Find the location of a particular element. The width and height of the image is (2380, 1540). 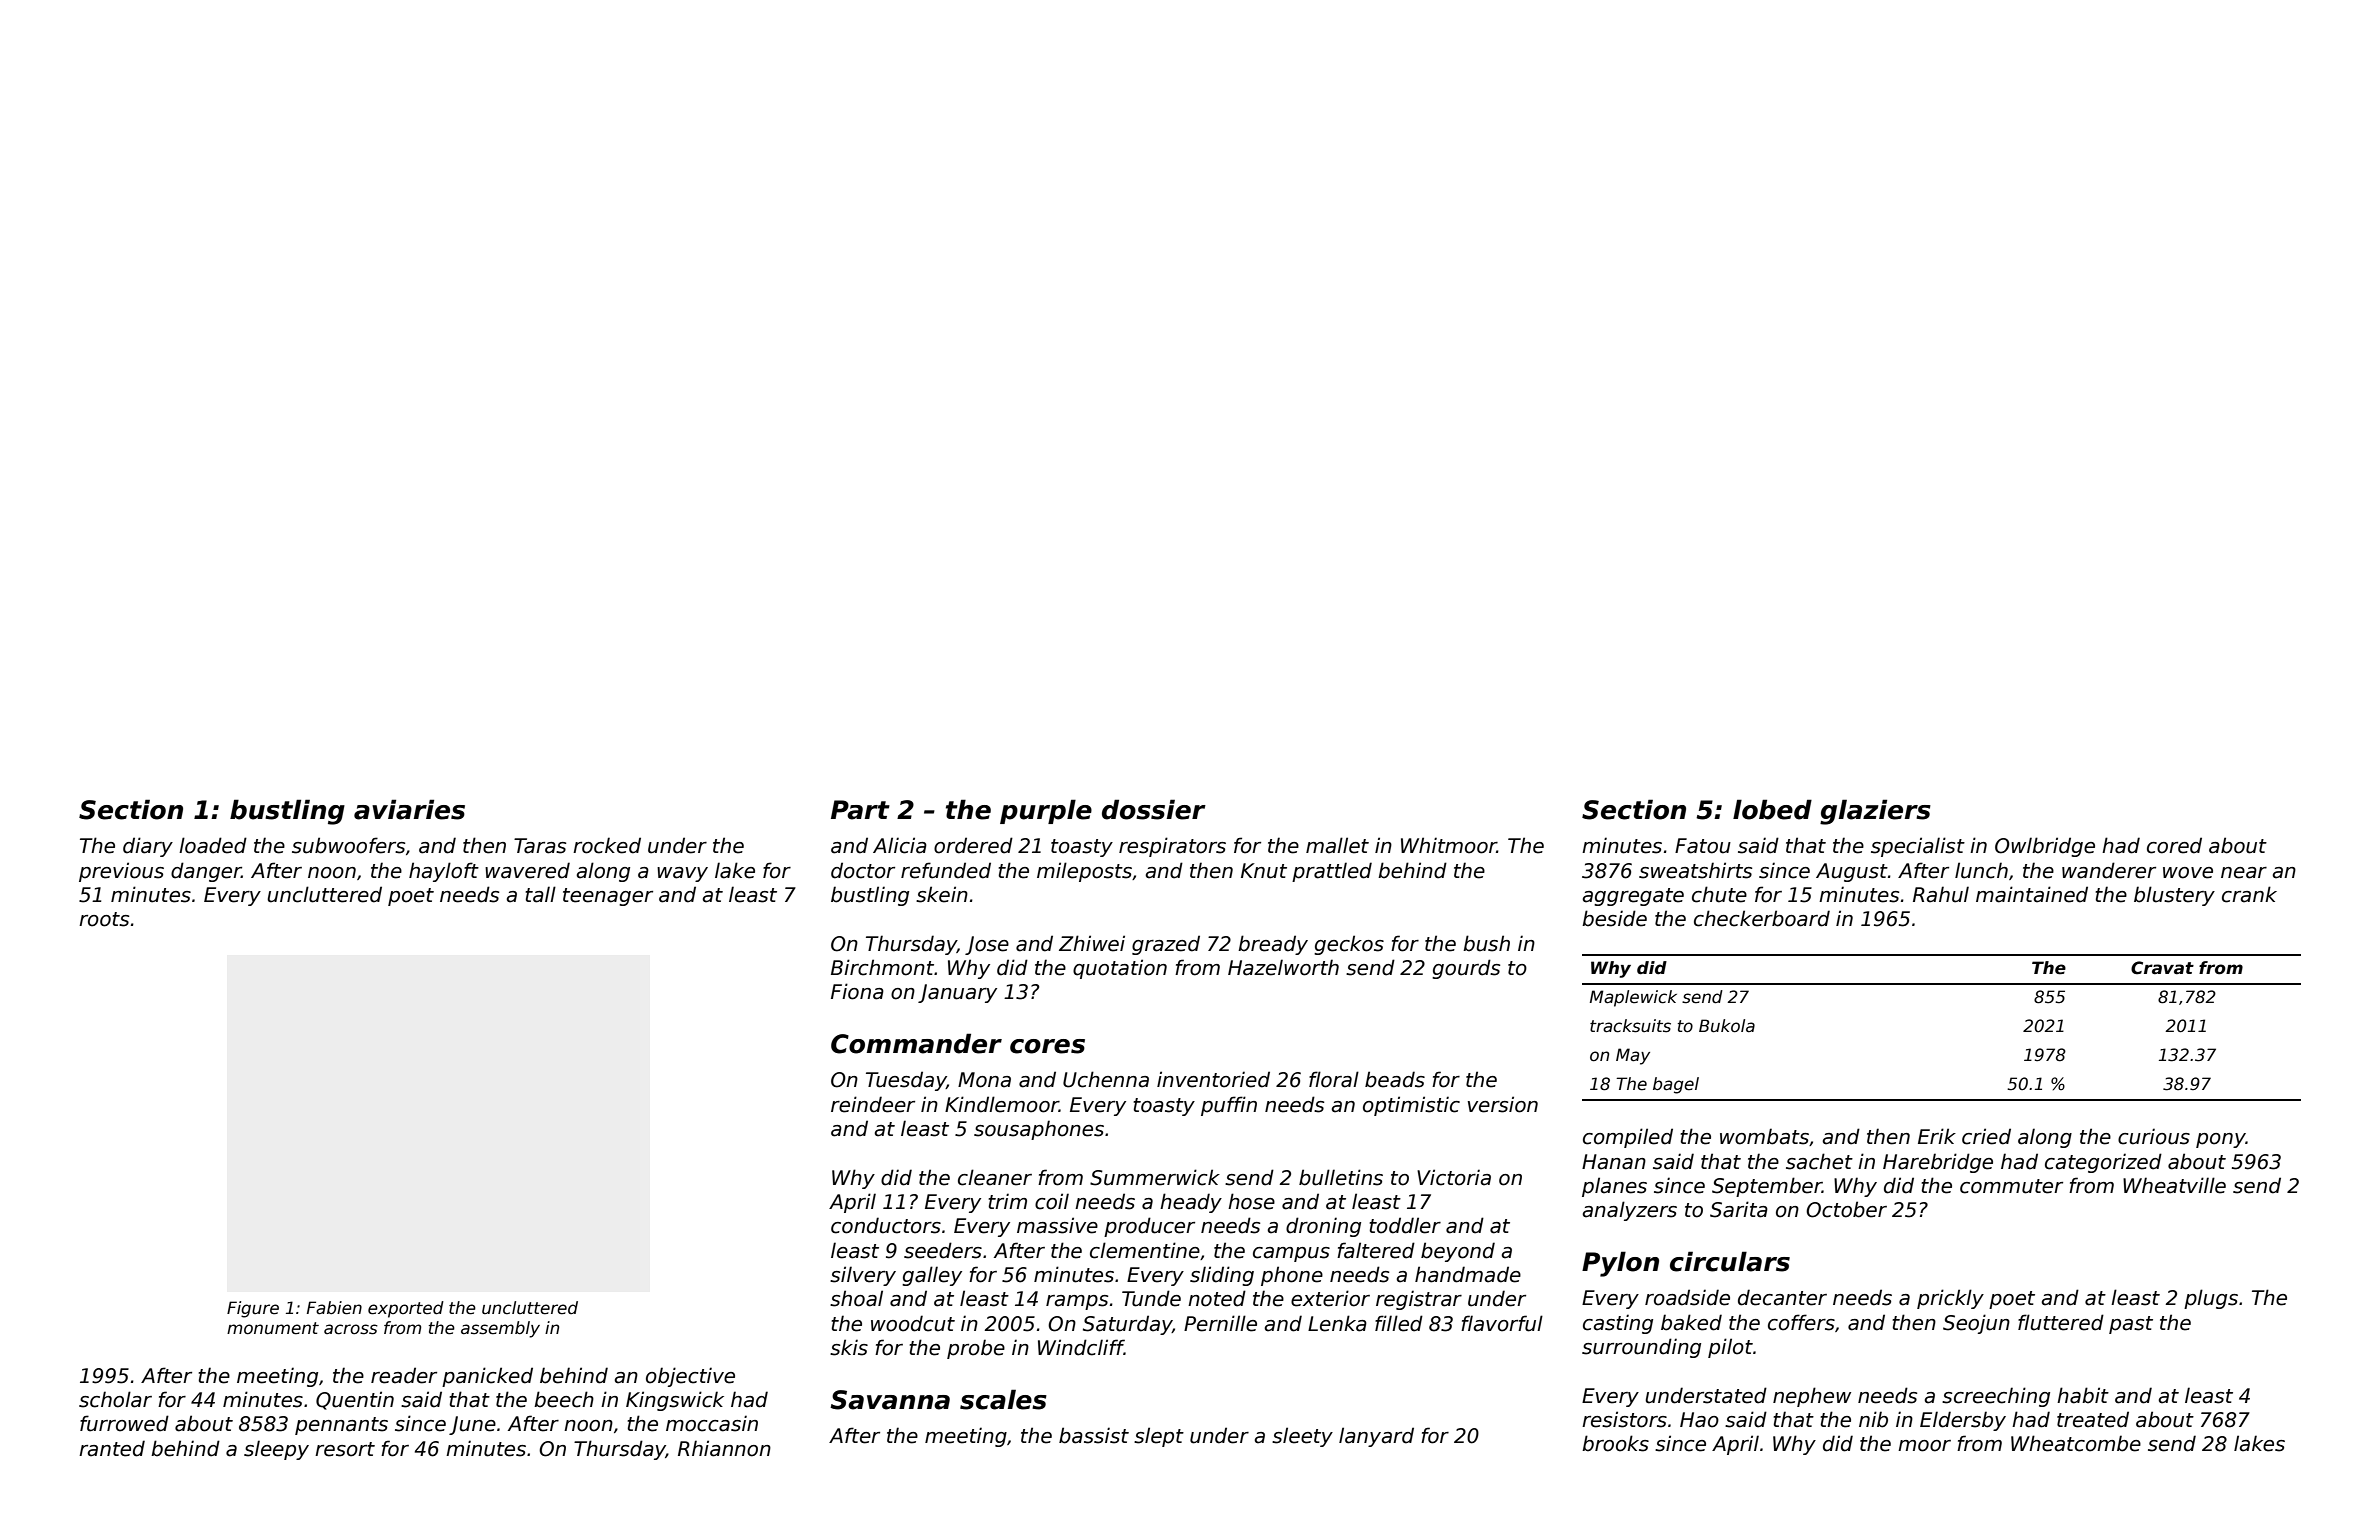

Part is located at coordinates (860, 810).
